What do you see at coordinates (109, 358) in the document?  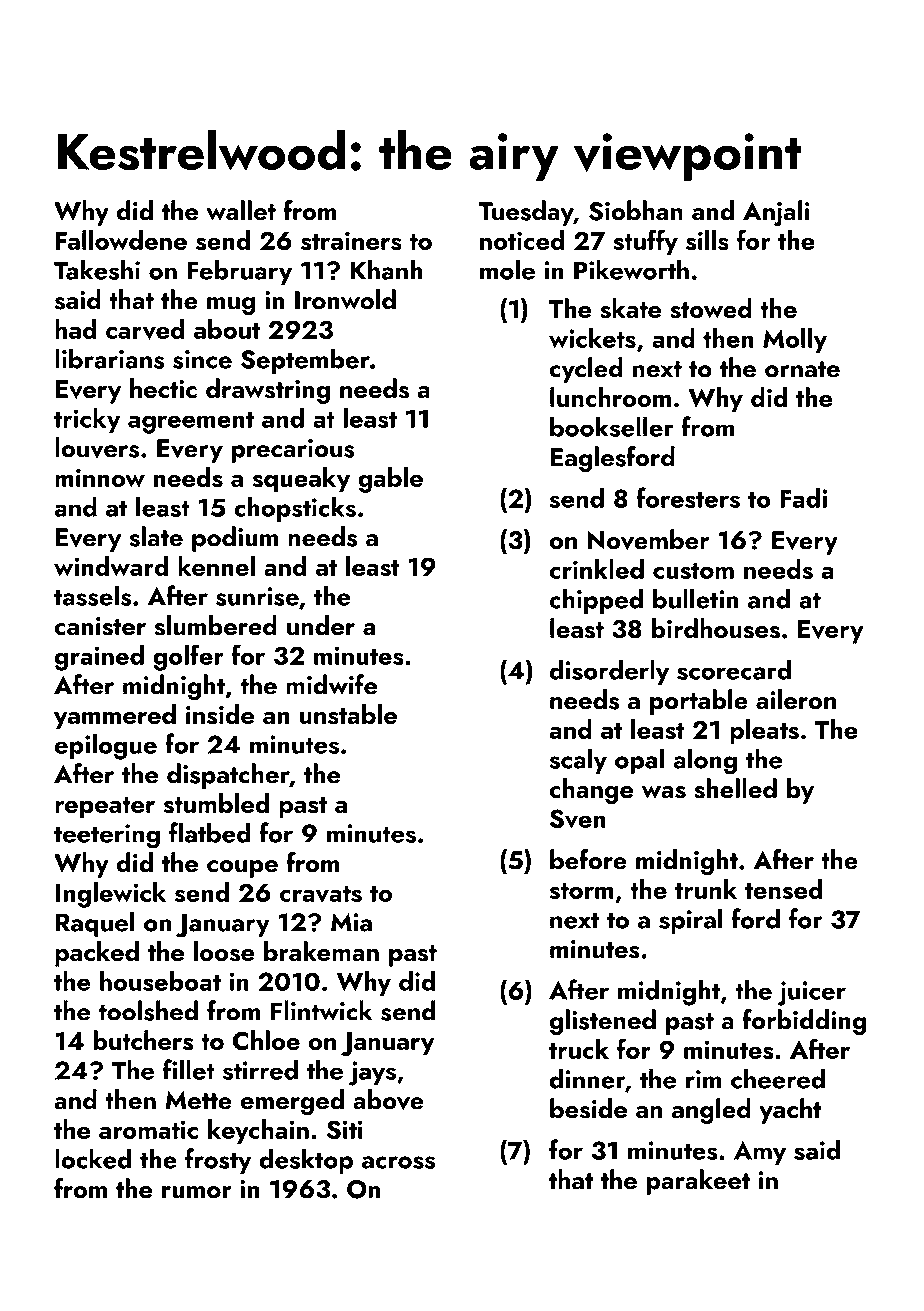 I see `librarians` at bounding box center [109, 358].
